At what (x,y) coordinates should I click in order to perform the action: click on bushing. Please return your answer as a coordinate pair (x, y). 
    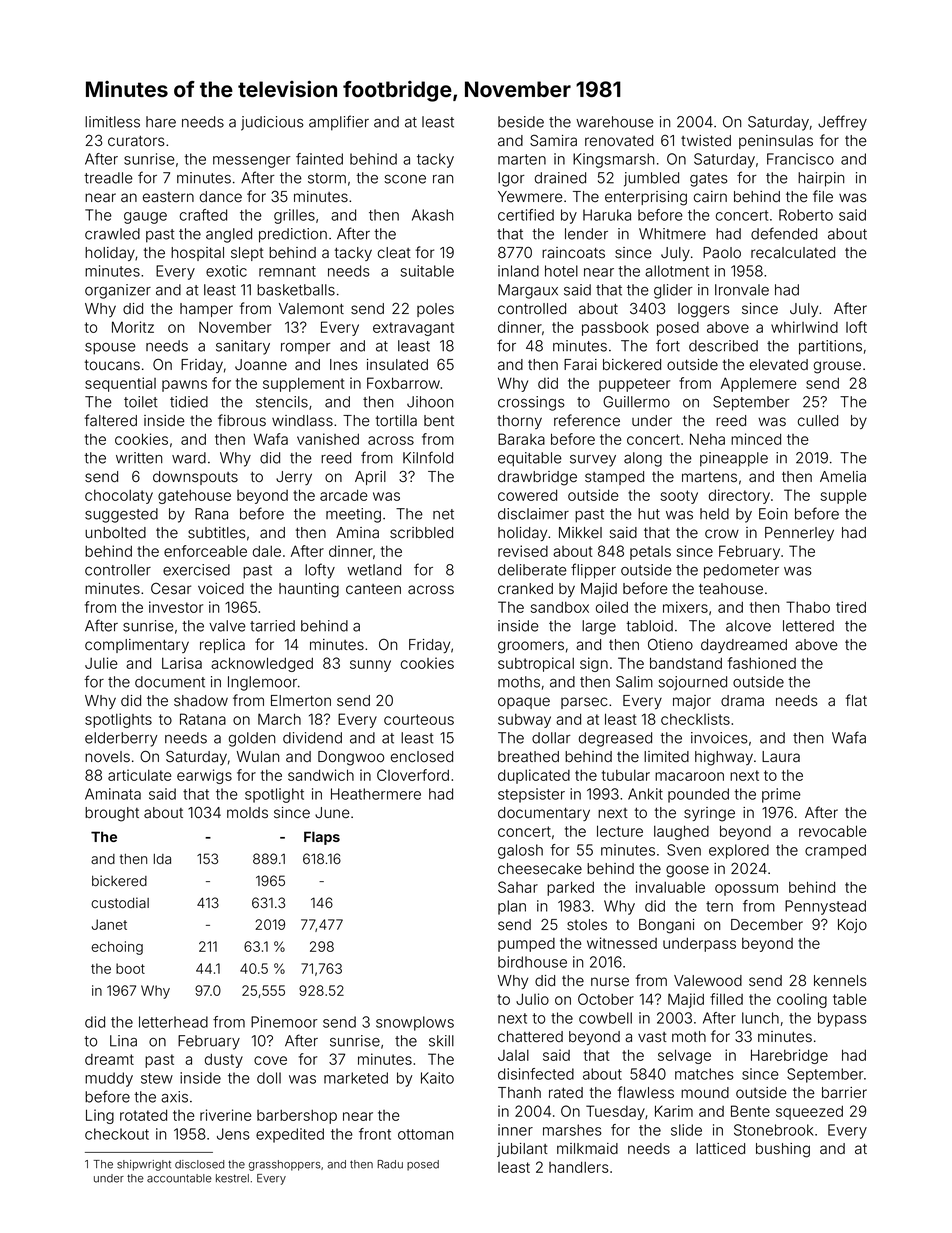
    Looking at the image, I should click on (783, 1150).
